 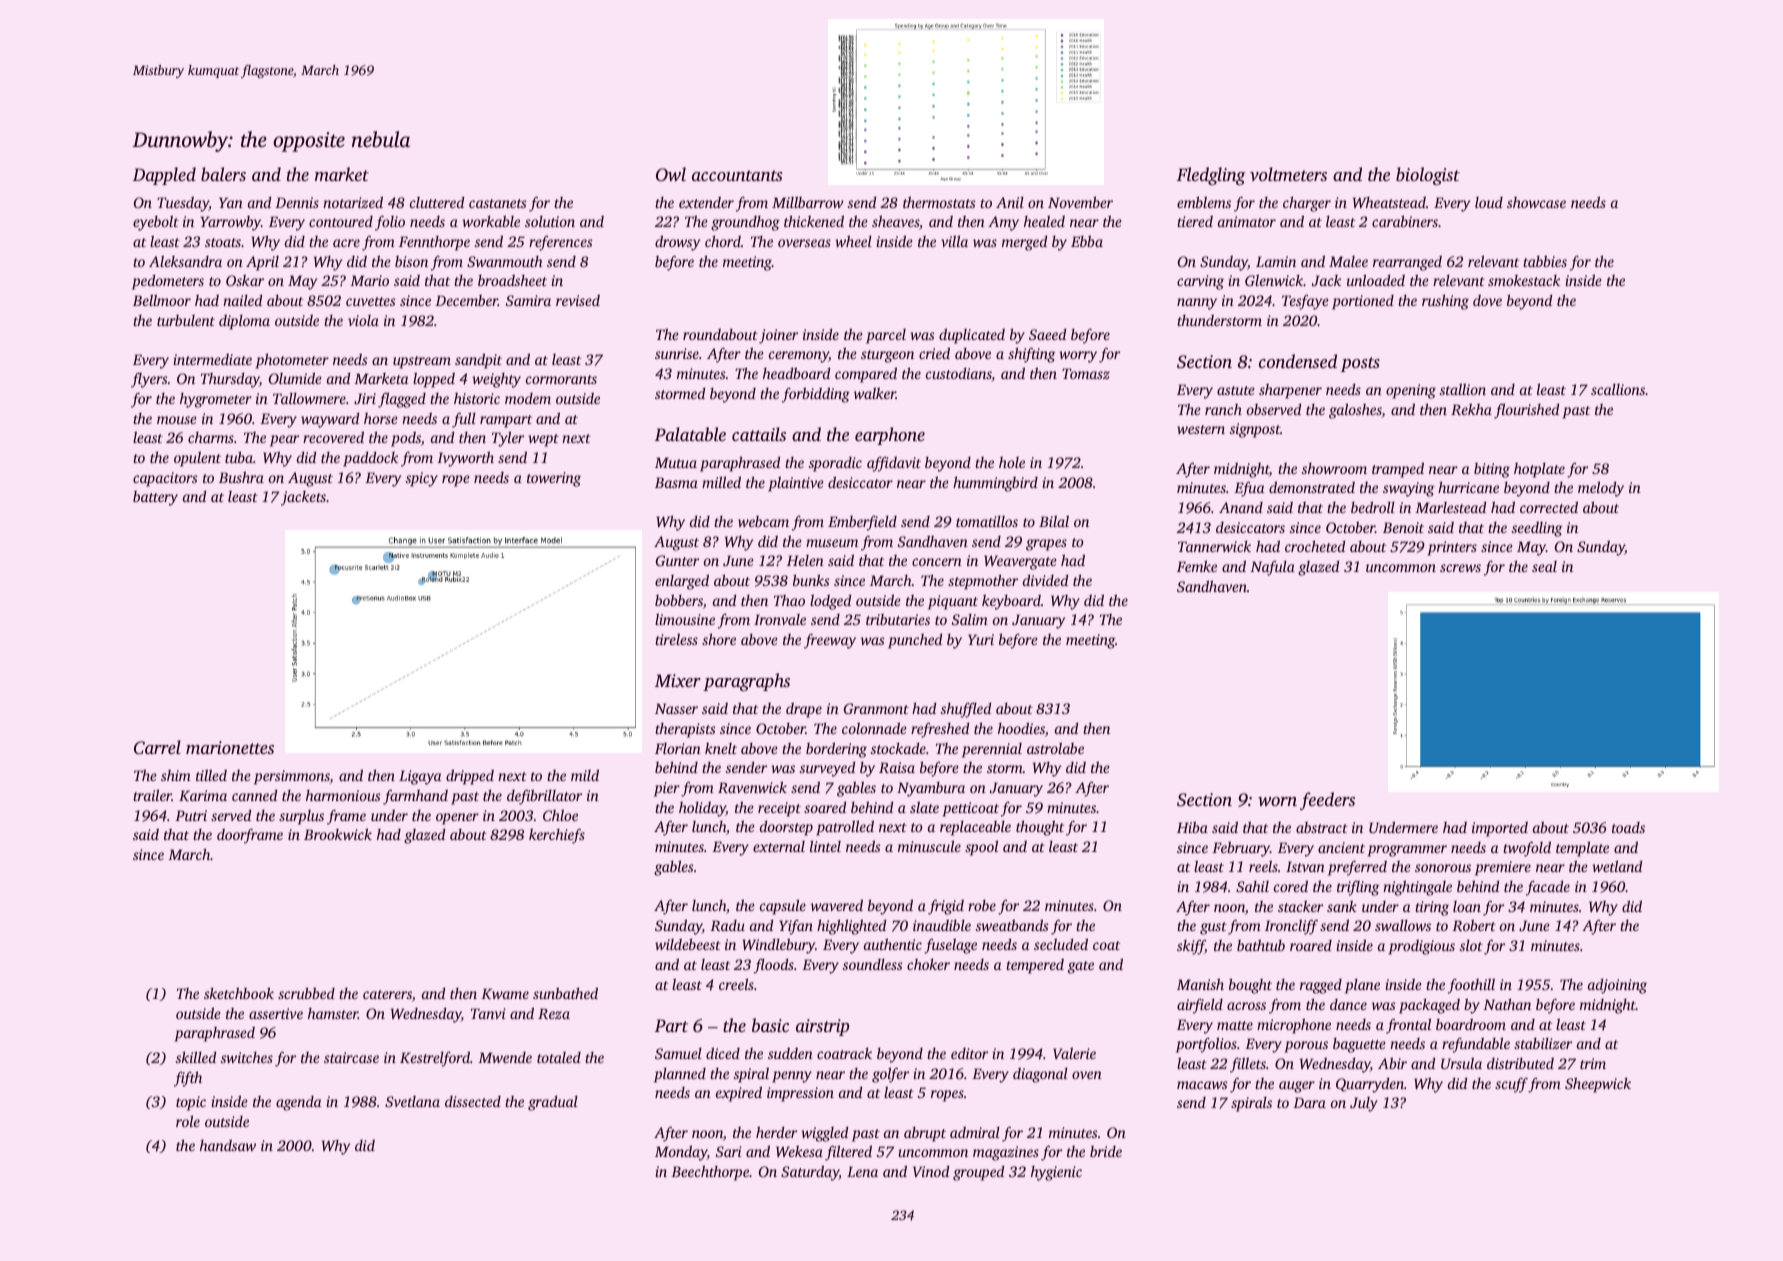 I want to click on caterers, so click(x=387, y=994).
